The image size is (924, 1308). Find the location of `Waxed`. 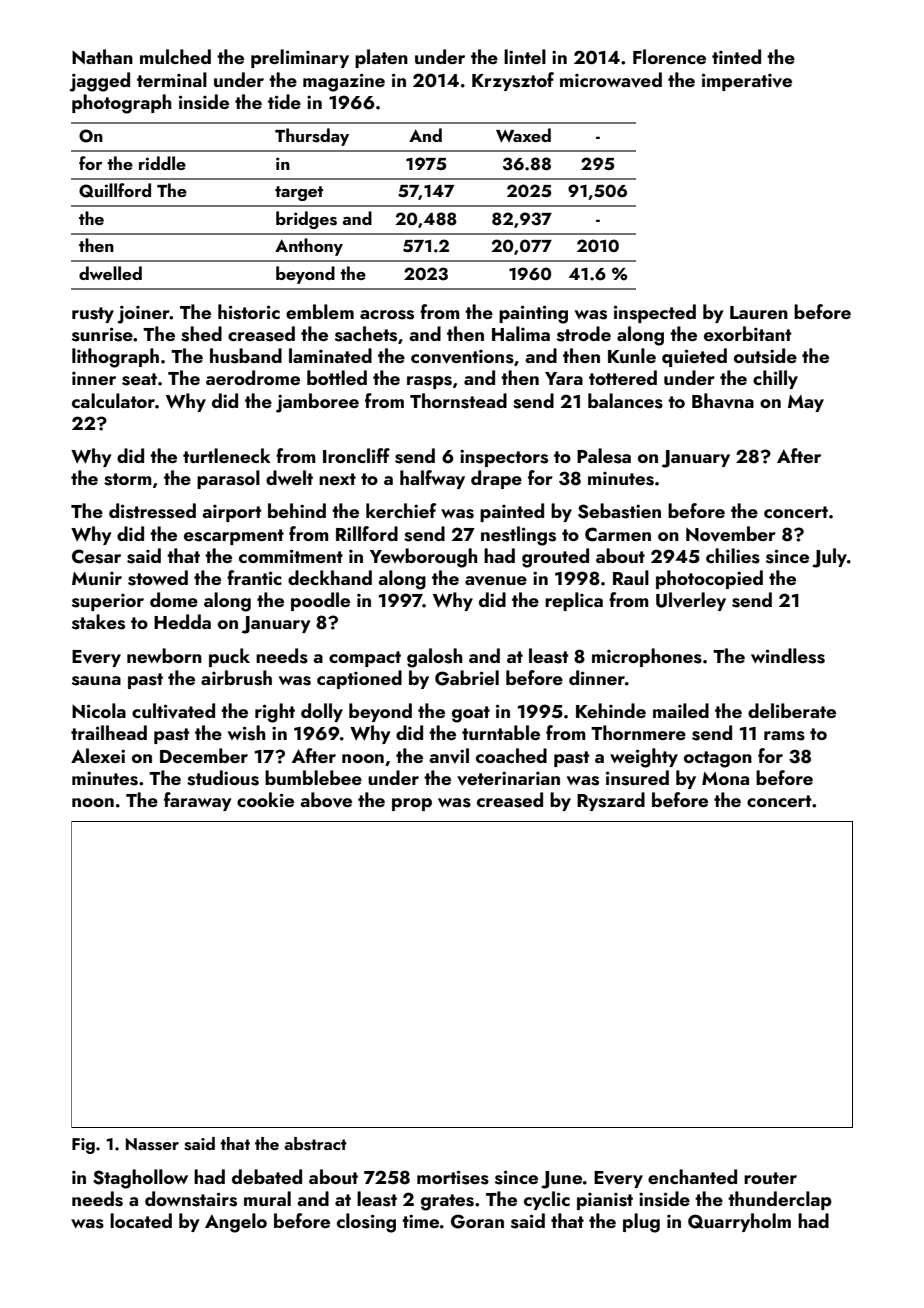

Waxed is located at coordinates (523, 135).
